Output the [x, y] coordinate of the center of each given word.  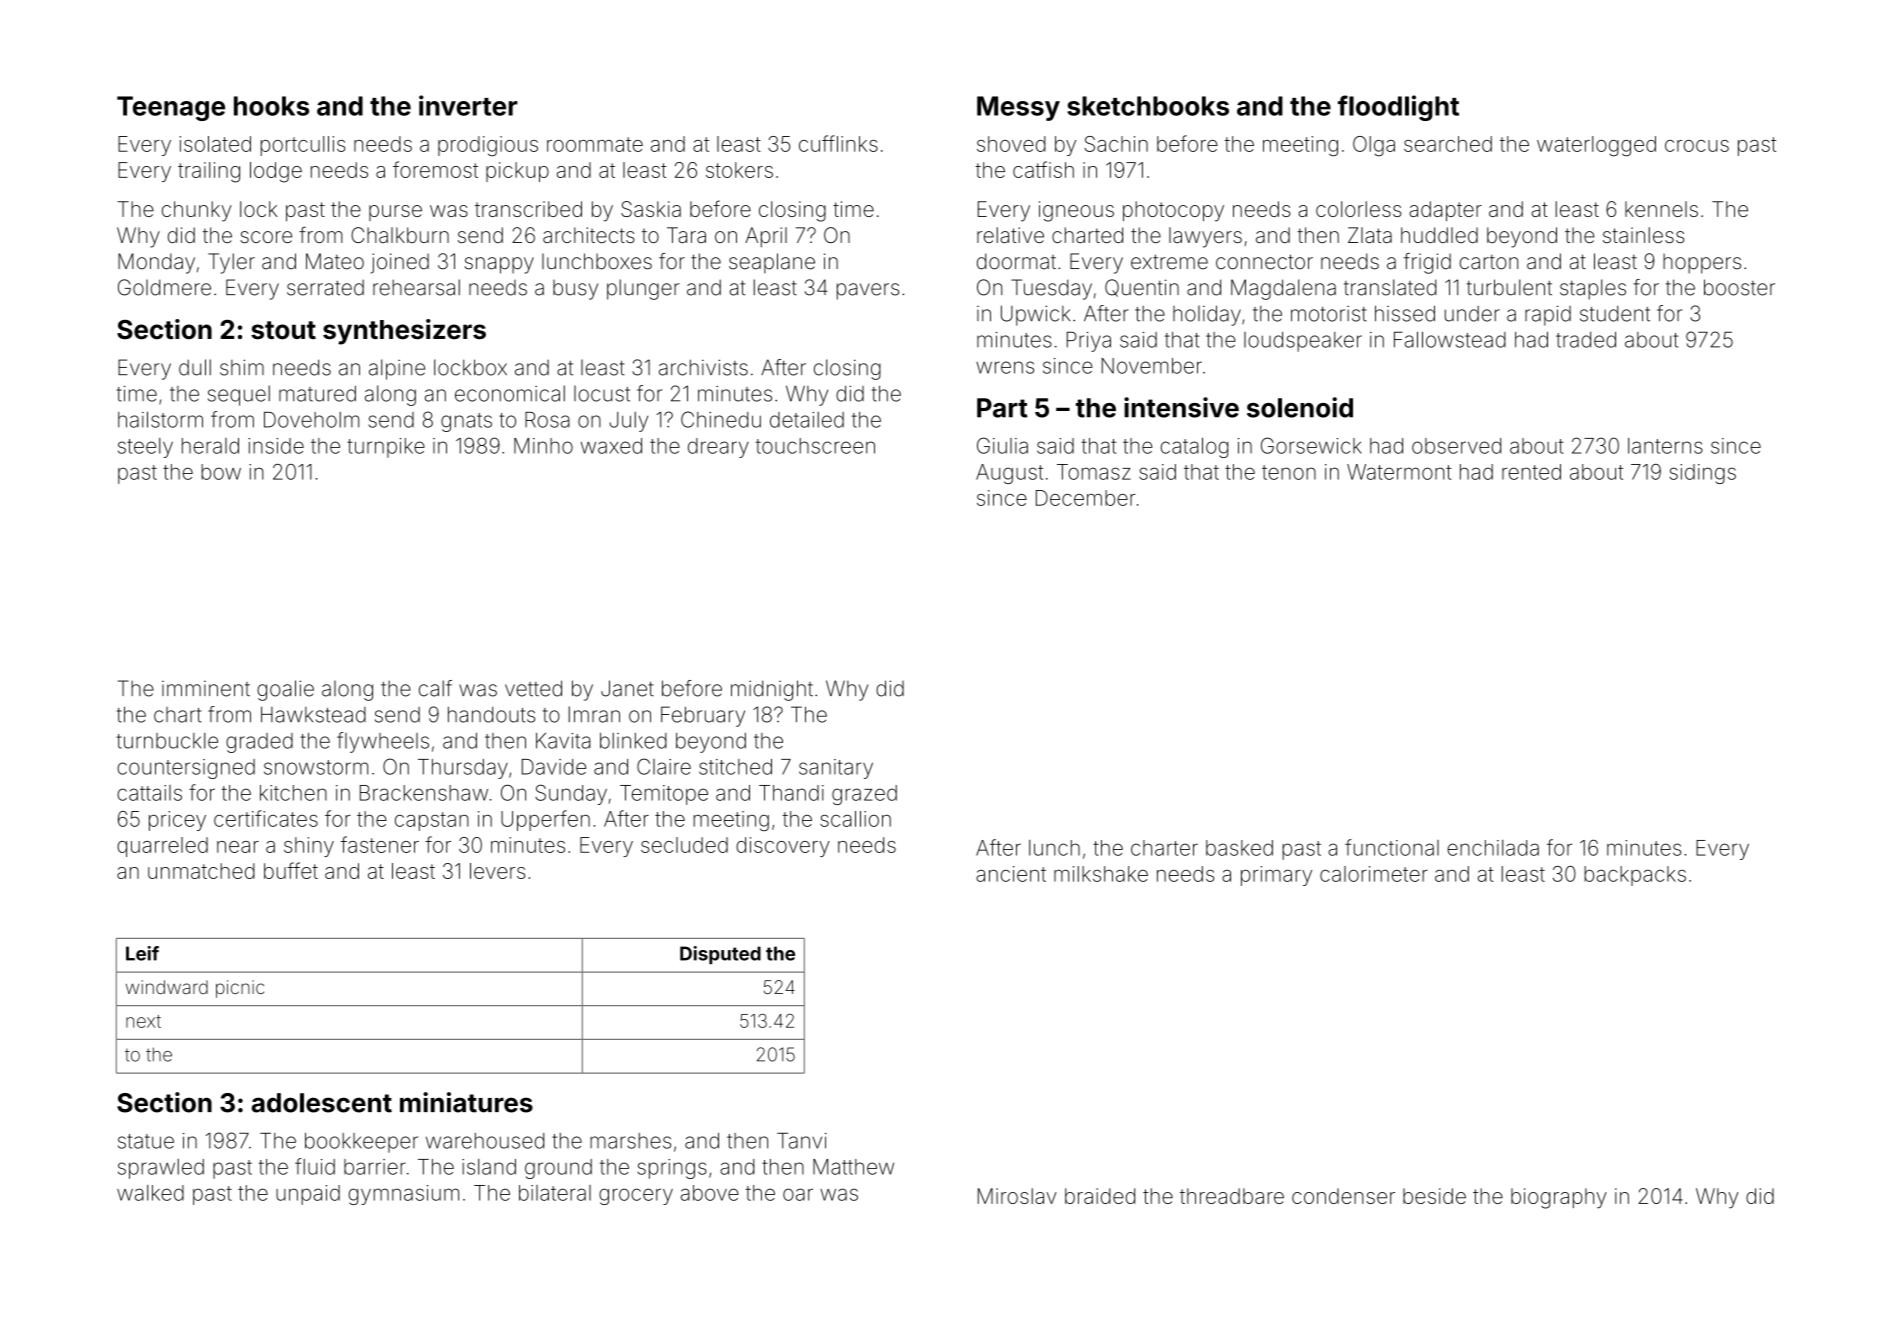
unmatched [201, 871]
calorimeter [1374, 874]
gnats [466, 422]
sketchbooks [1148, 106]
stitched [735, 767]
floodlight [1398, 108]
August [1009, 474]
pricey [177, 821]
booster [1739, 287]
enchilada [1493, 848]
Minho [543, 446]
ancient [1011, 874]
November [1152, 366]
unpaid [308, 1195]
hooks [271, 106]
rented [1531, 472]
